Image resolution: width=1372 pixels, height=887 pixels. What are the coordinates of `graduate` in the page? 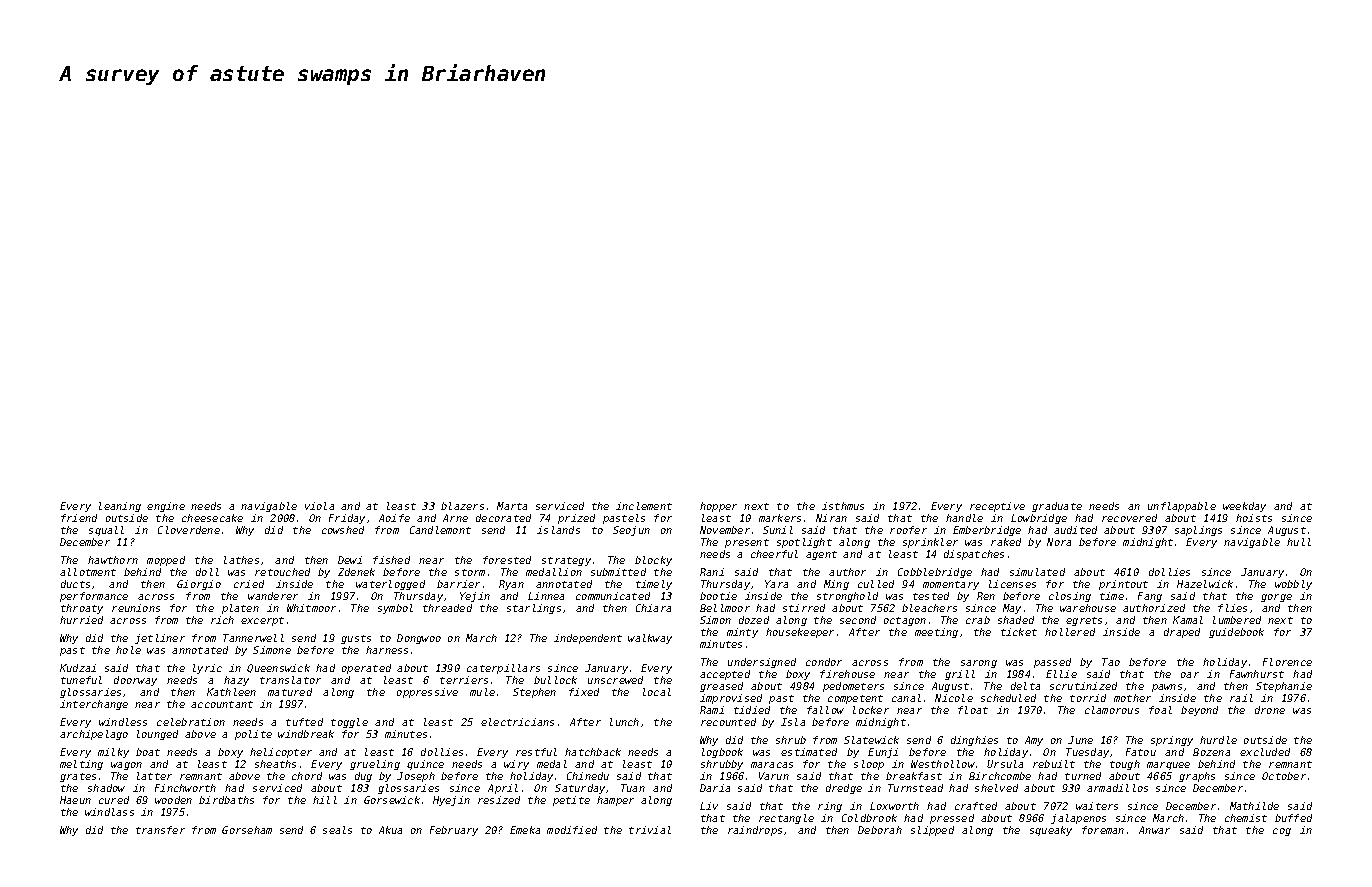 It's located at (1057, 507).
